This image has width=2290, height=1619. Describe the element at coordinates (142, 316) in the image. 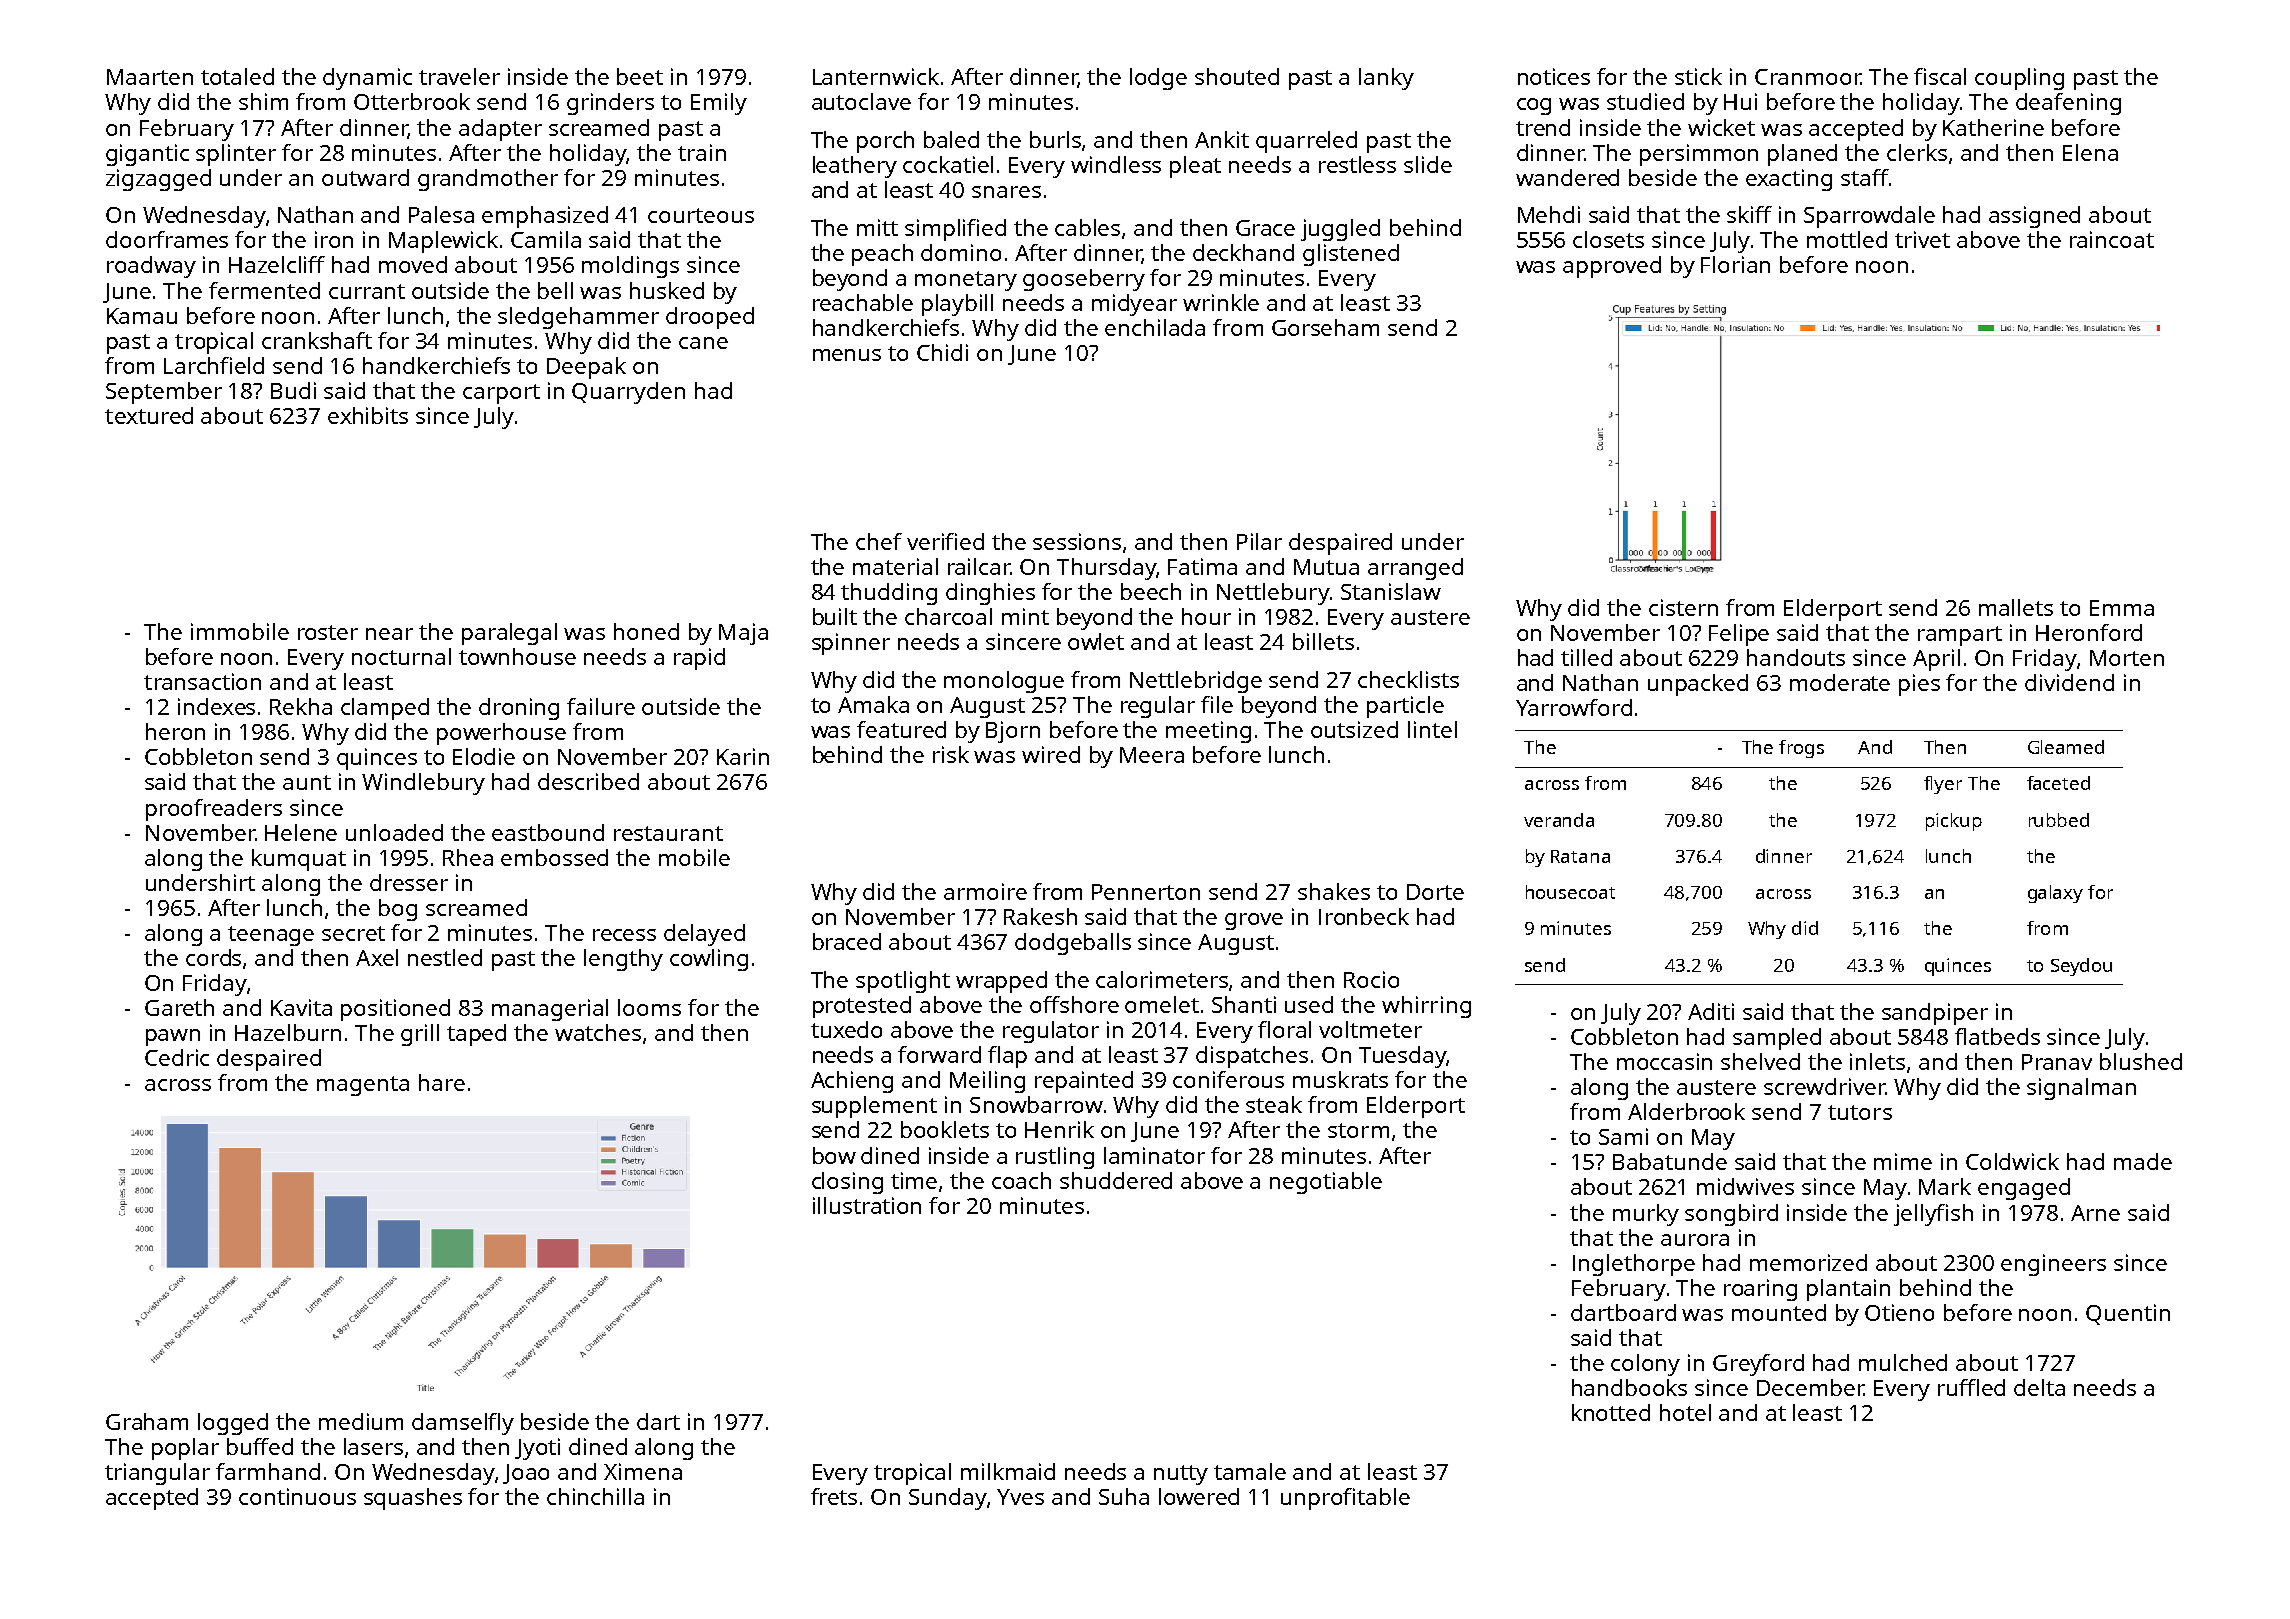

I see `Kamau` at that location.
